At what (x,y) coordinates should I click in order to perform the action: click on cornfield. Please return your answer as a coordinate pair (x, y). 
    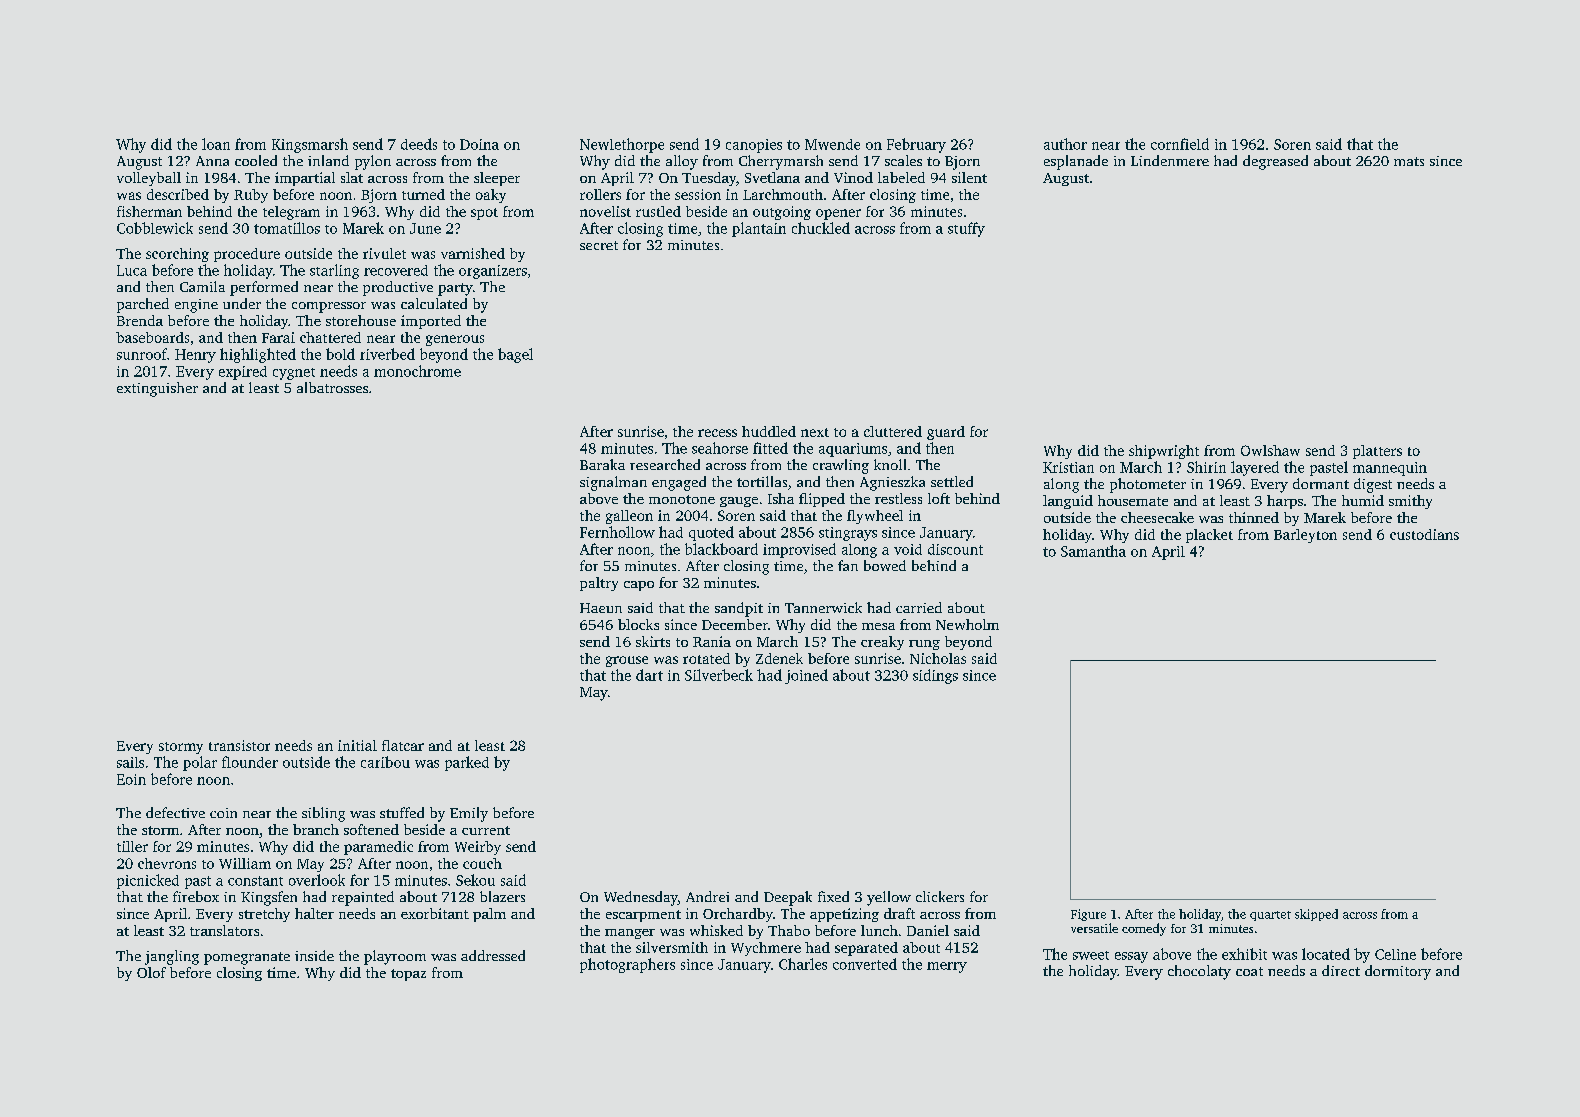
    Looking at the image, I should click on (1180, 144).
